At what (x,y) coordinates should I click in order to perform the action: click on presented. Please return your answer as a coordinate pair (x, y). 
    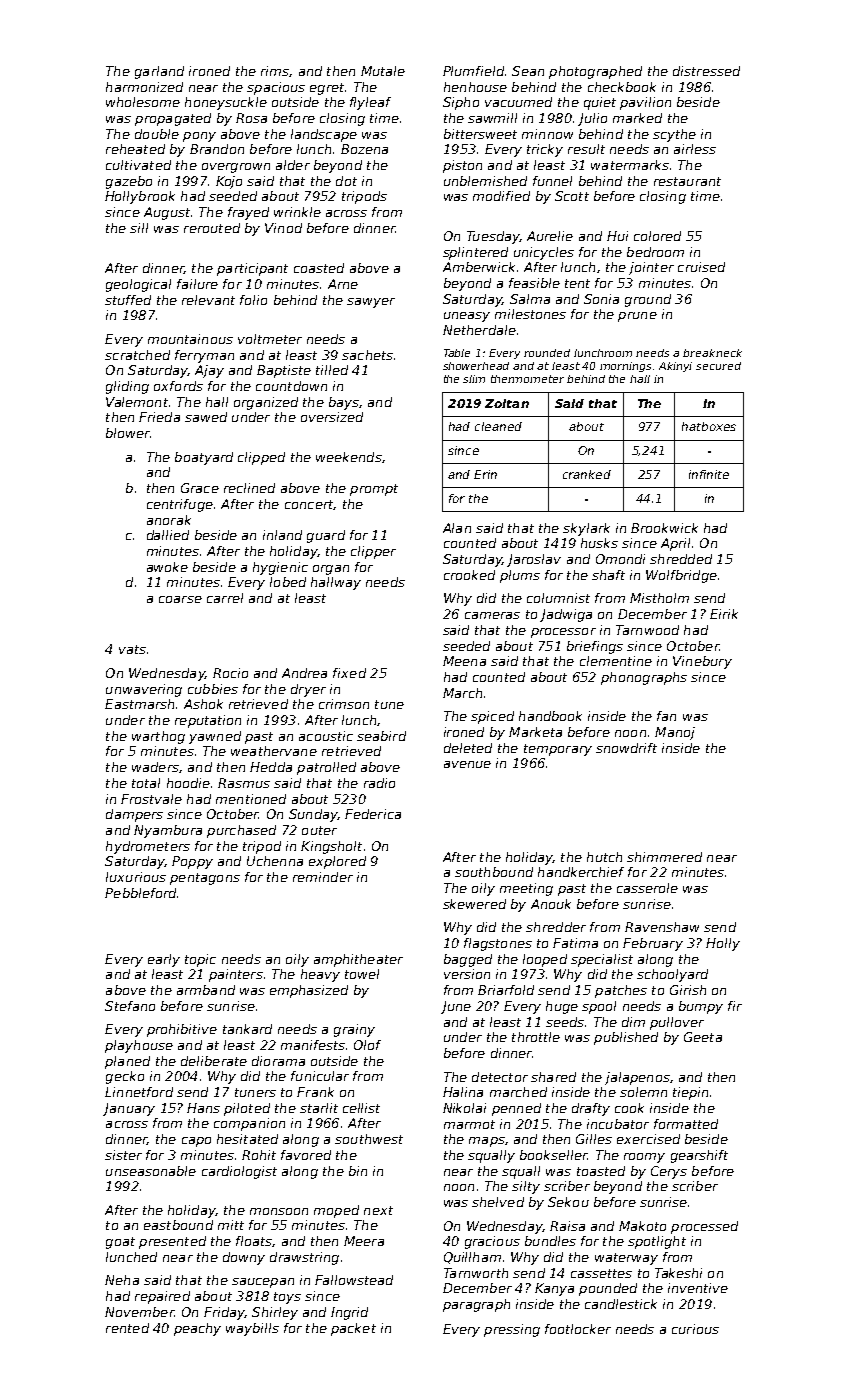
    Looking at the image, I should click on (172, 1242).
